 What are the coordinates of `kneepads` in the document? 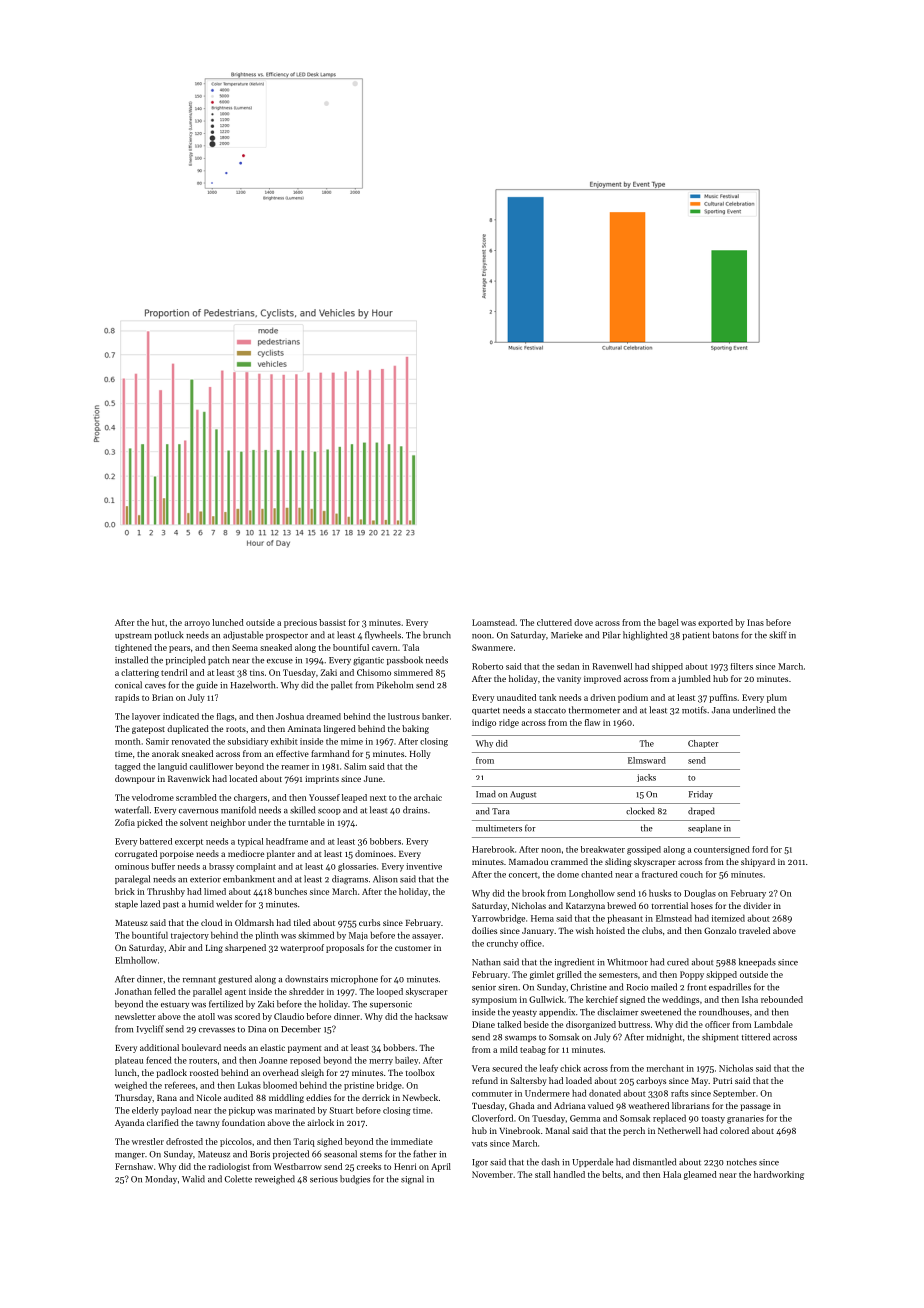 It's located at (757, 962).
